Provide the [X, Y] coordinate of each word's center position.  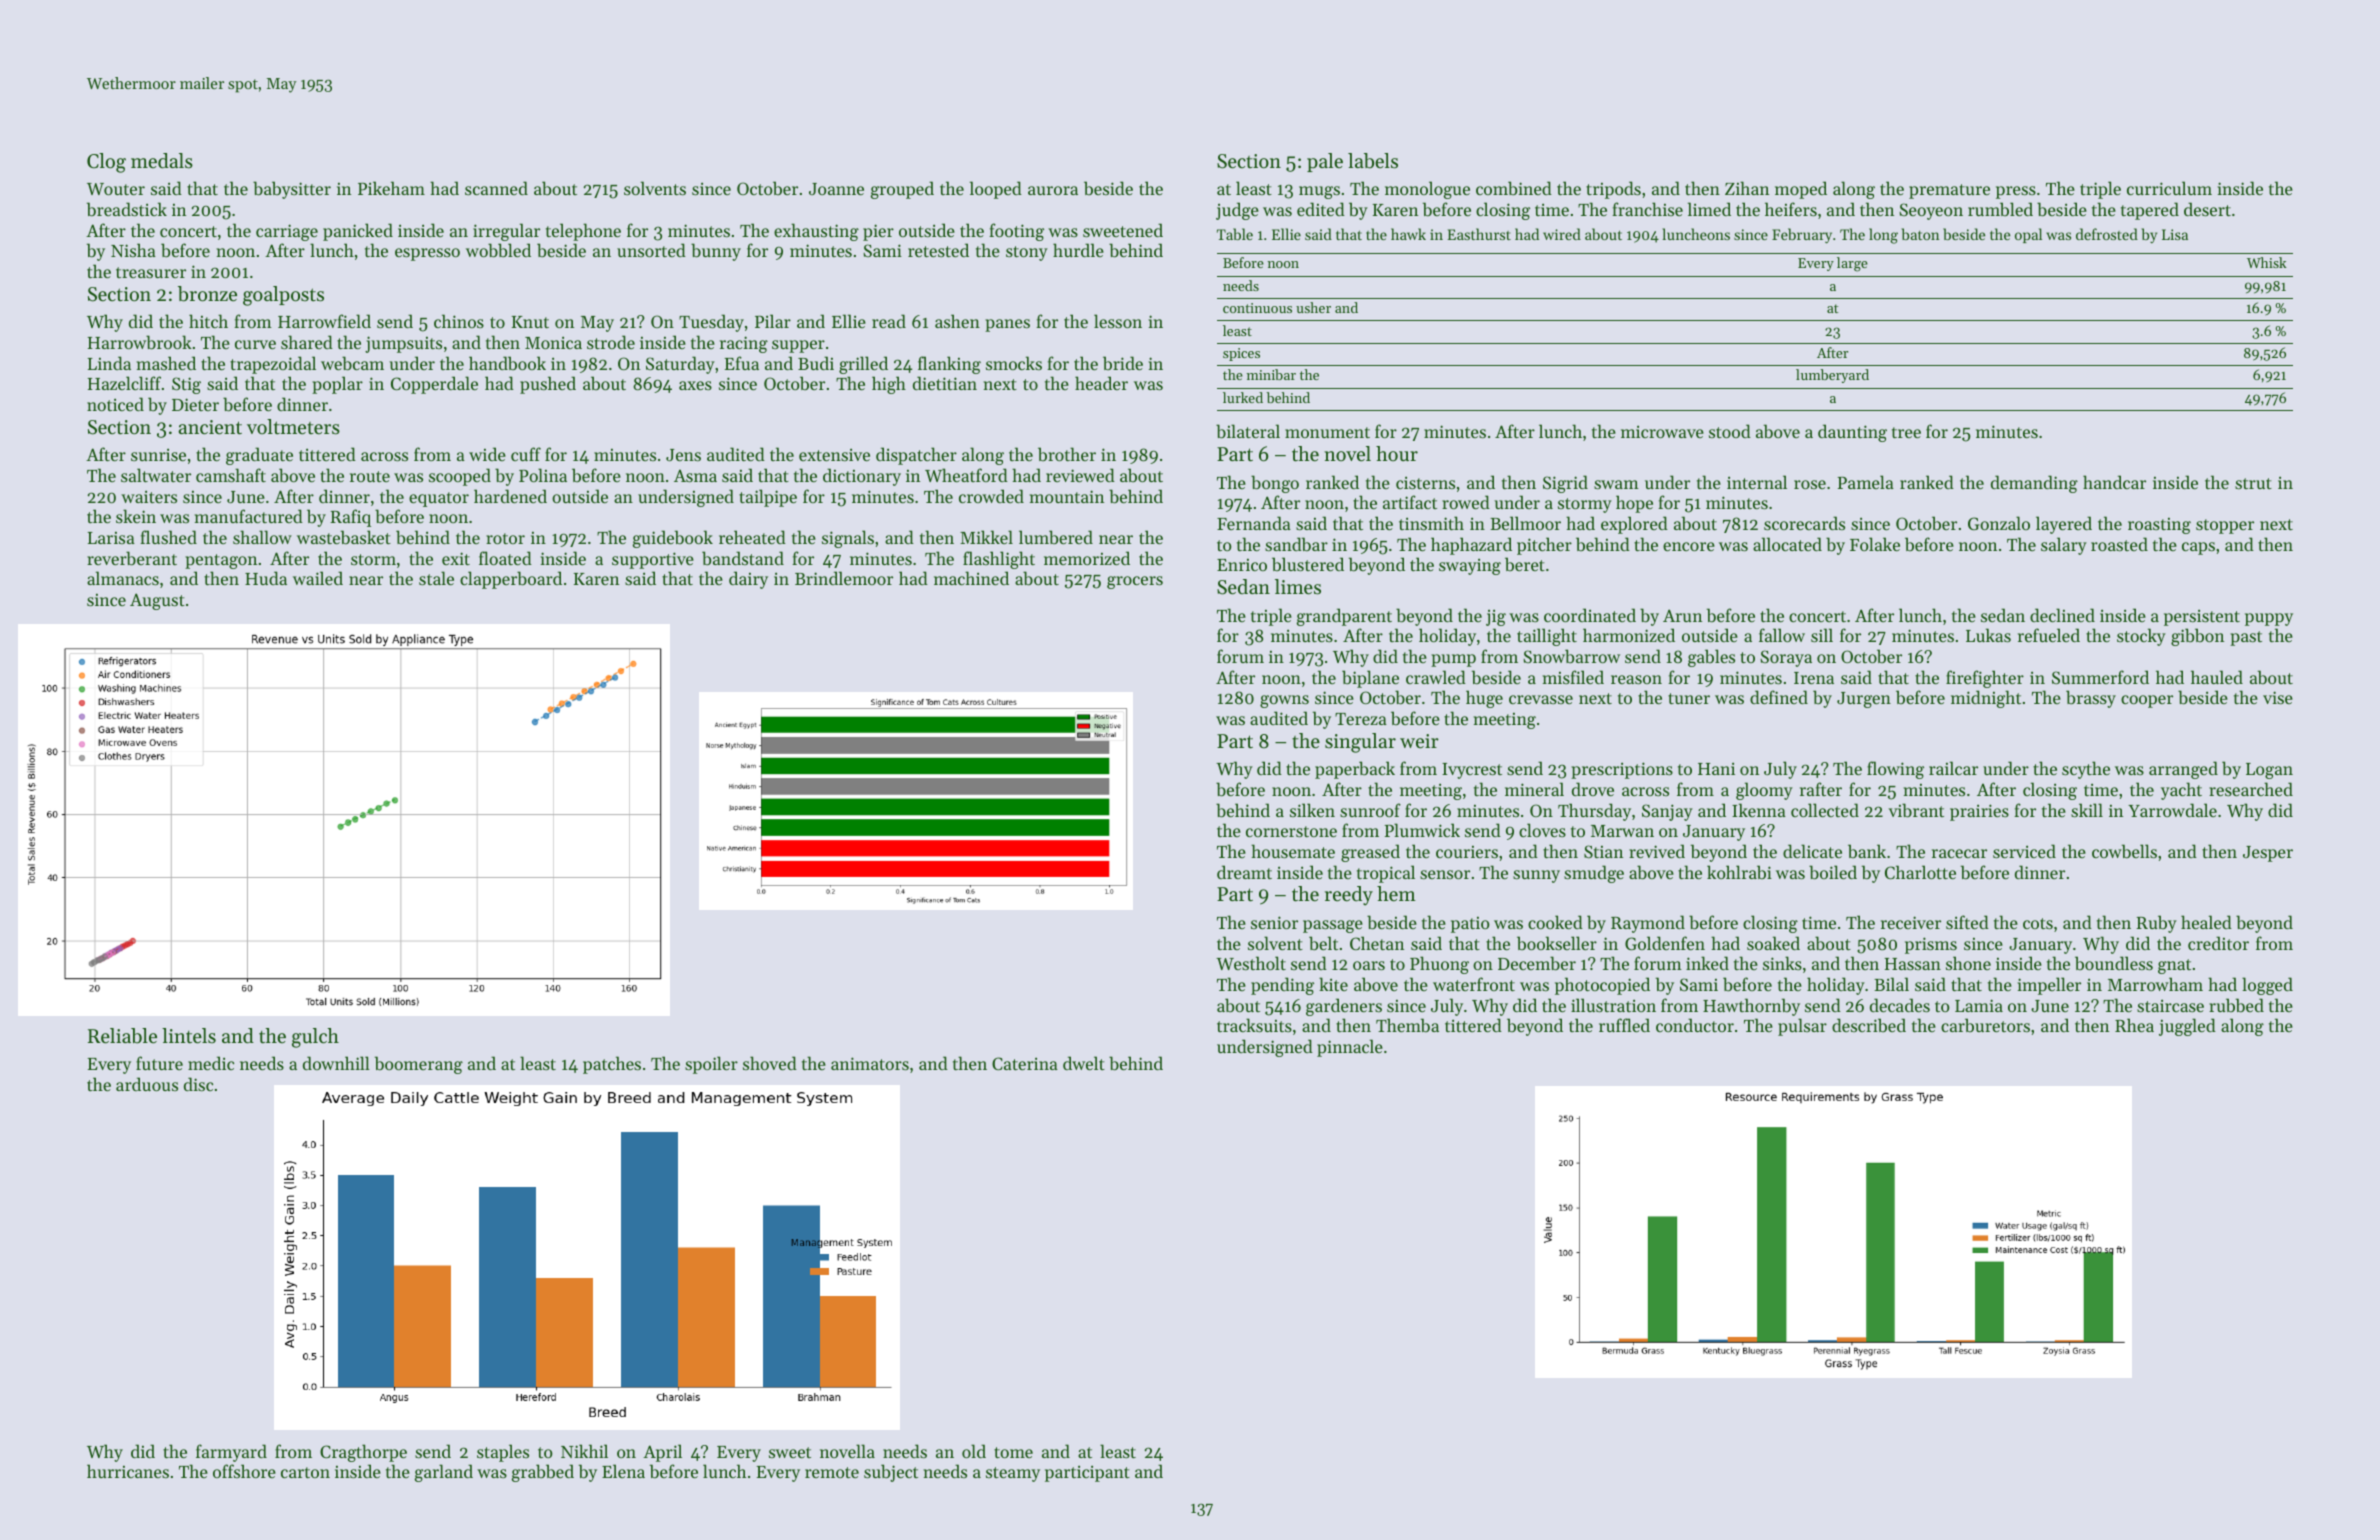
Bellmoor [1525, 523]
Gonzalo [1999, 523]
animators [870, 1063]
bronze [207, 294]
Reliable [122, 1036]
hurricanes [128, 1471]
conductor [1695, 1025]
